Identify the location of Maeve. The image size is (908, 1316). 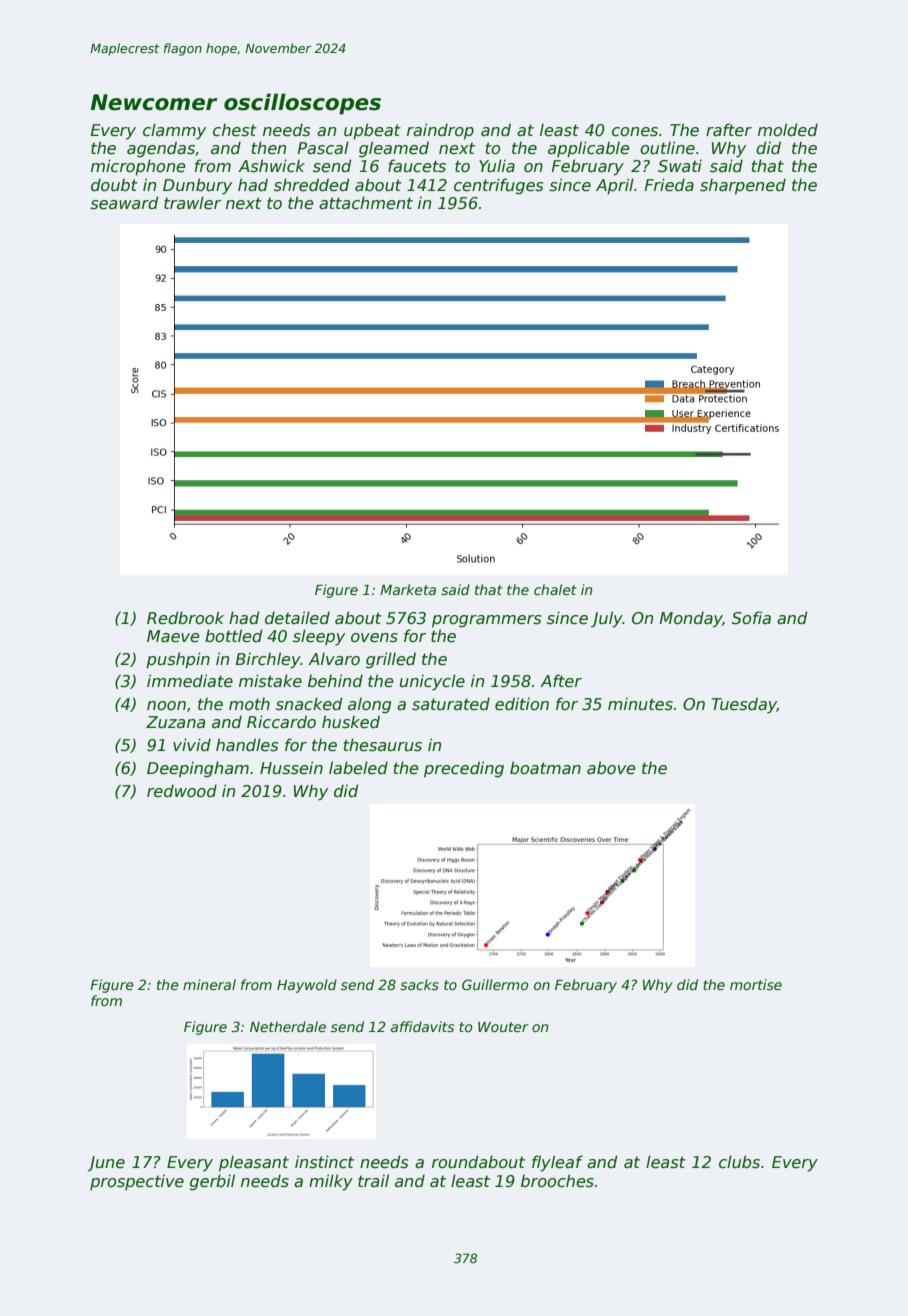
(173, 636).
